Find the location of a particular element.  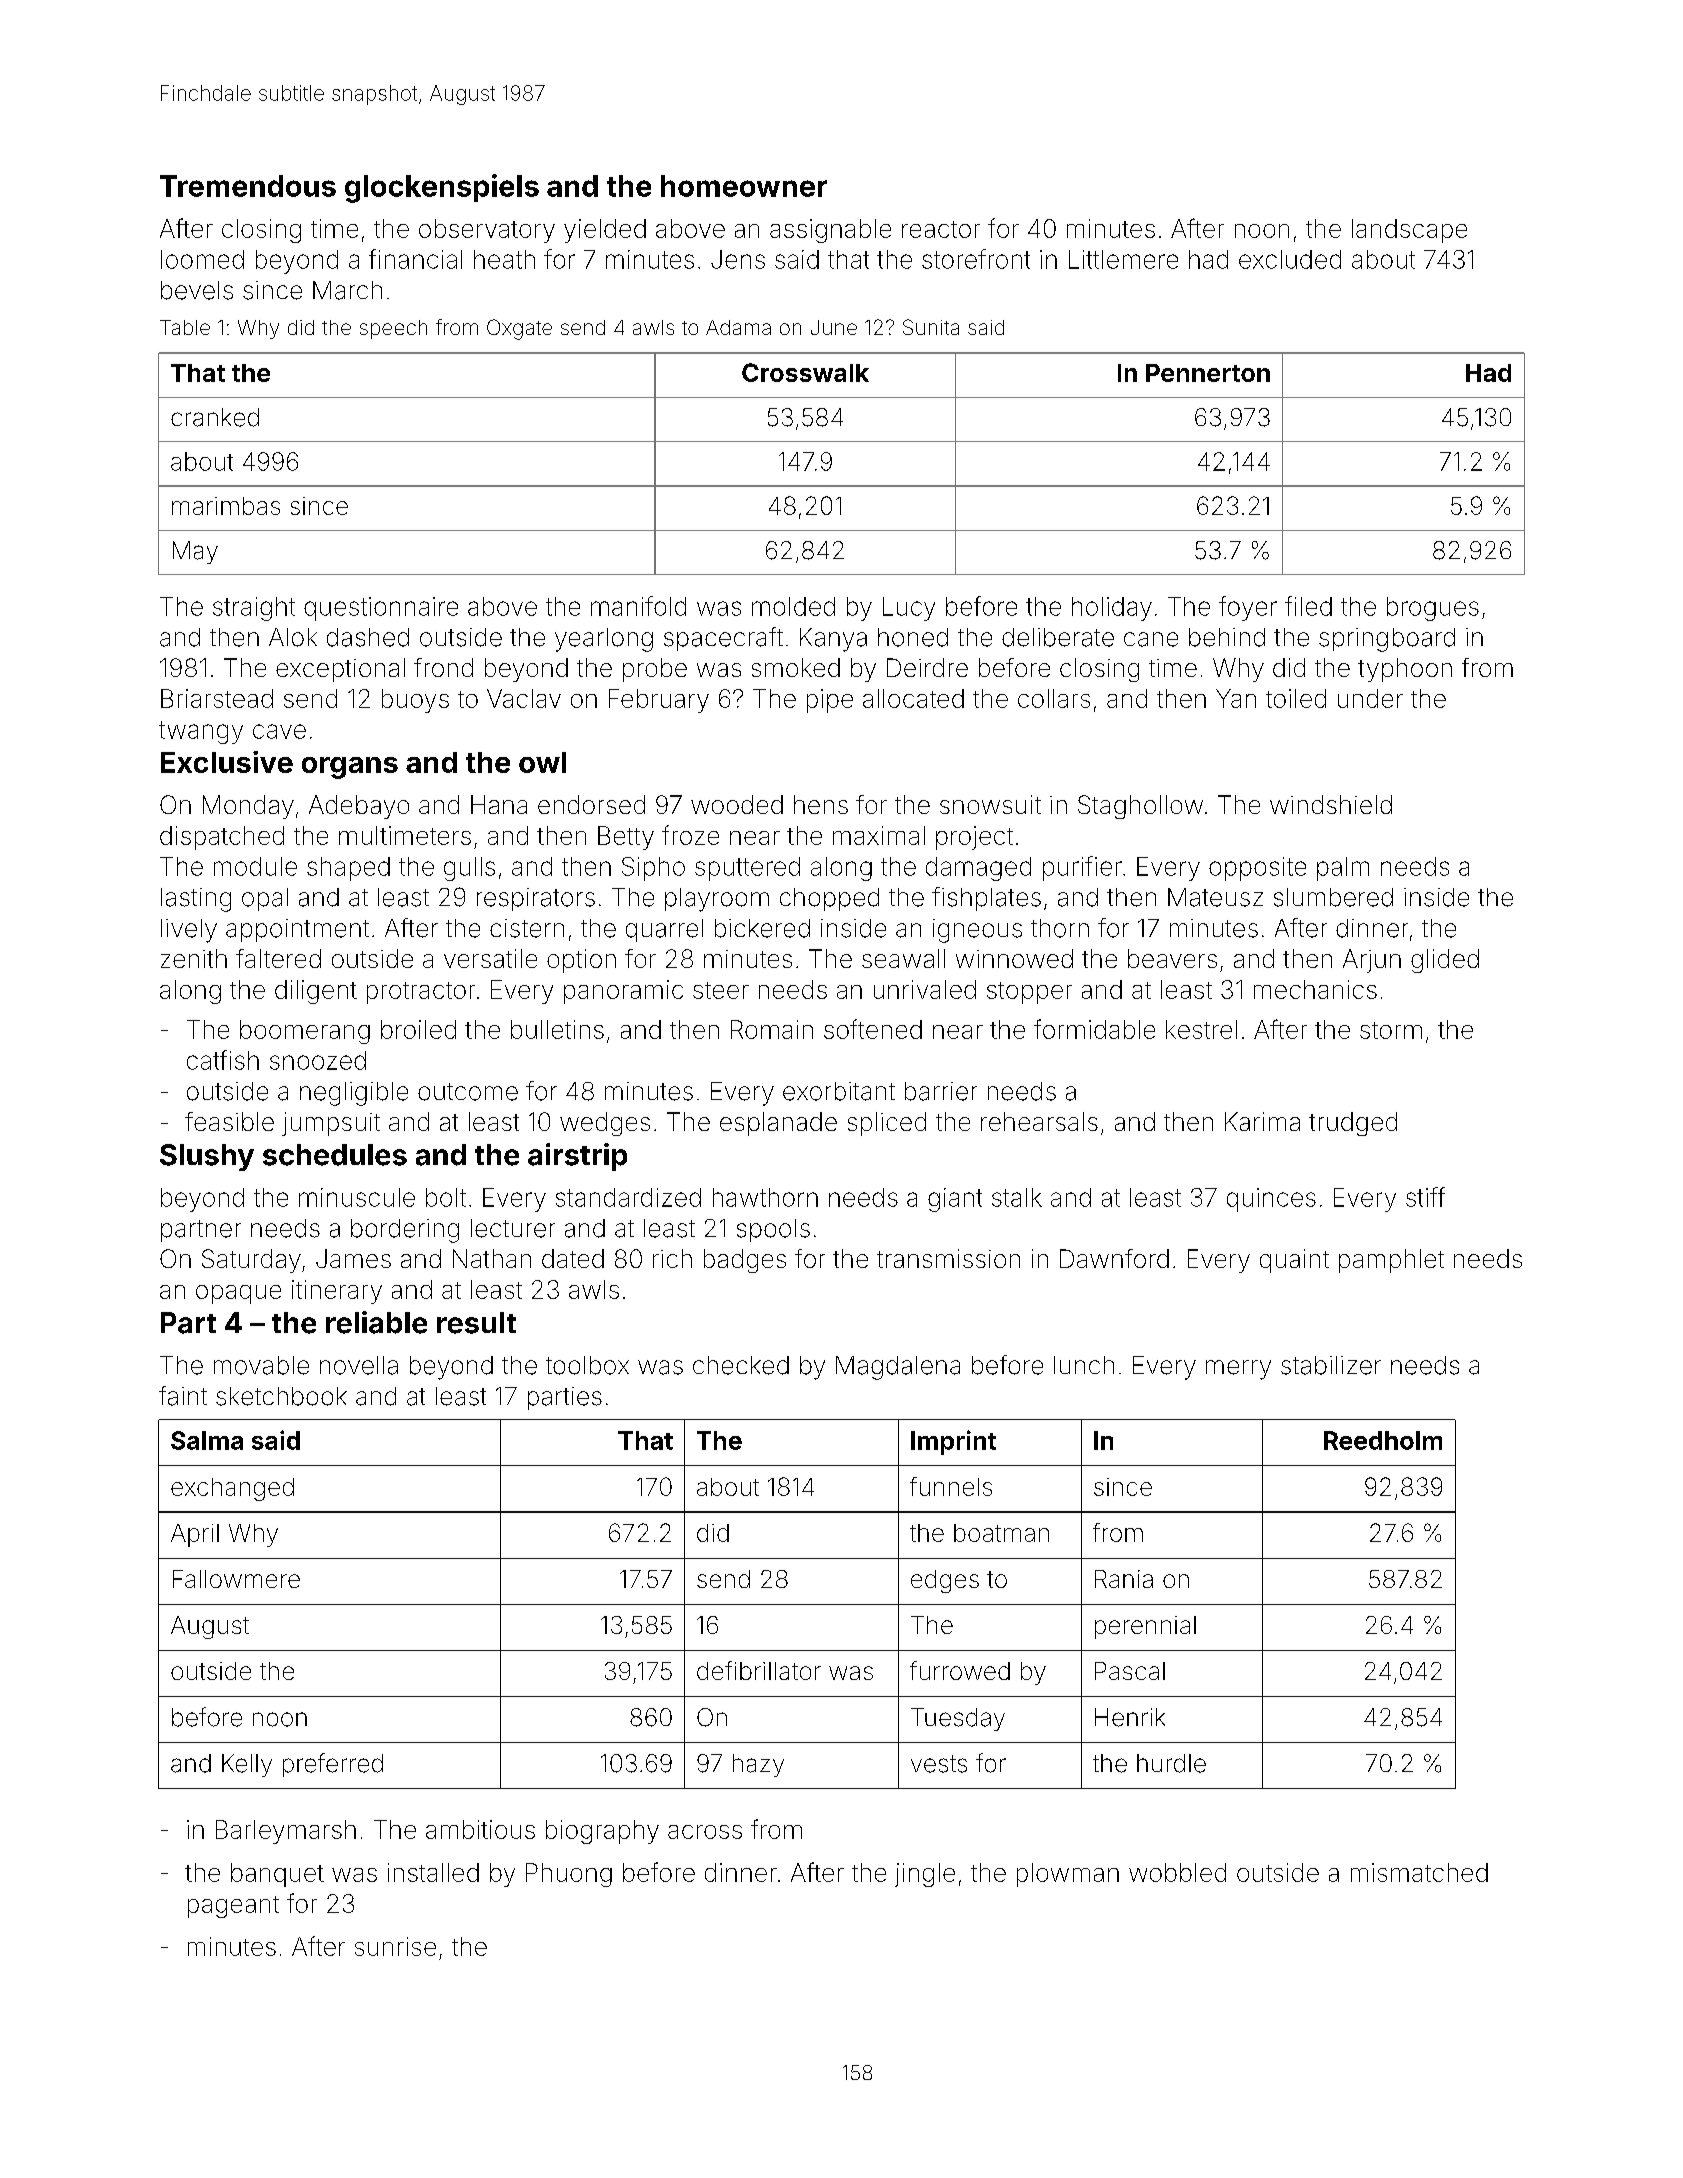

mismatched is located at coordinates (1419, 1872).
